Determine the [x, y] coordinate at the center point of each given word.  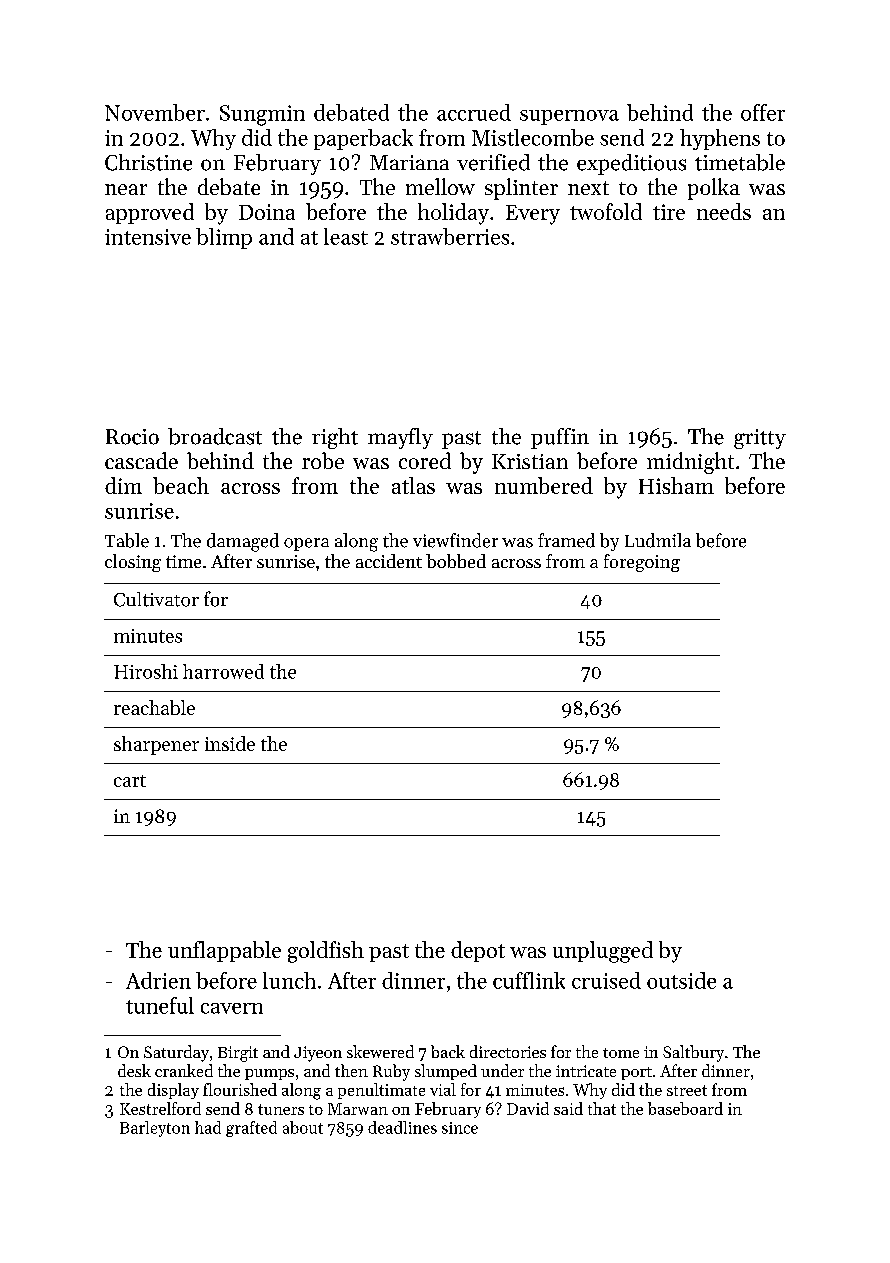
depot [478, 951]
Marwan [358, 1109]
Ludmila [658, 540]
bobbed [456, 561]
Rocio [132, 437]
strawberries [450, 236]
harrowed [223, 671]
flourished [240, 1089]
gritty [760, 439]
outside [681, 980]
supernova [569, 117]
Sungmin [262, 115]
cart [130, 781]
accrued [474, 112]
